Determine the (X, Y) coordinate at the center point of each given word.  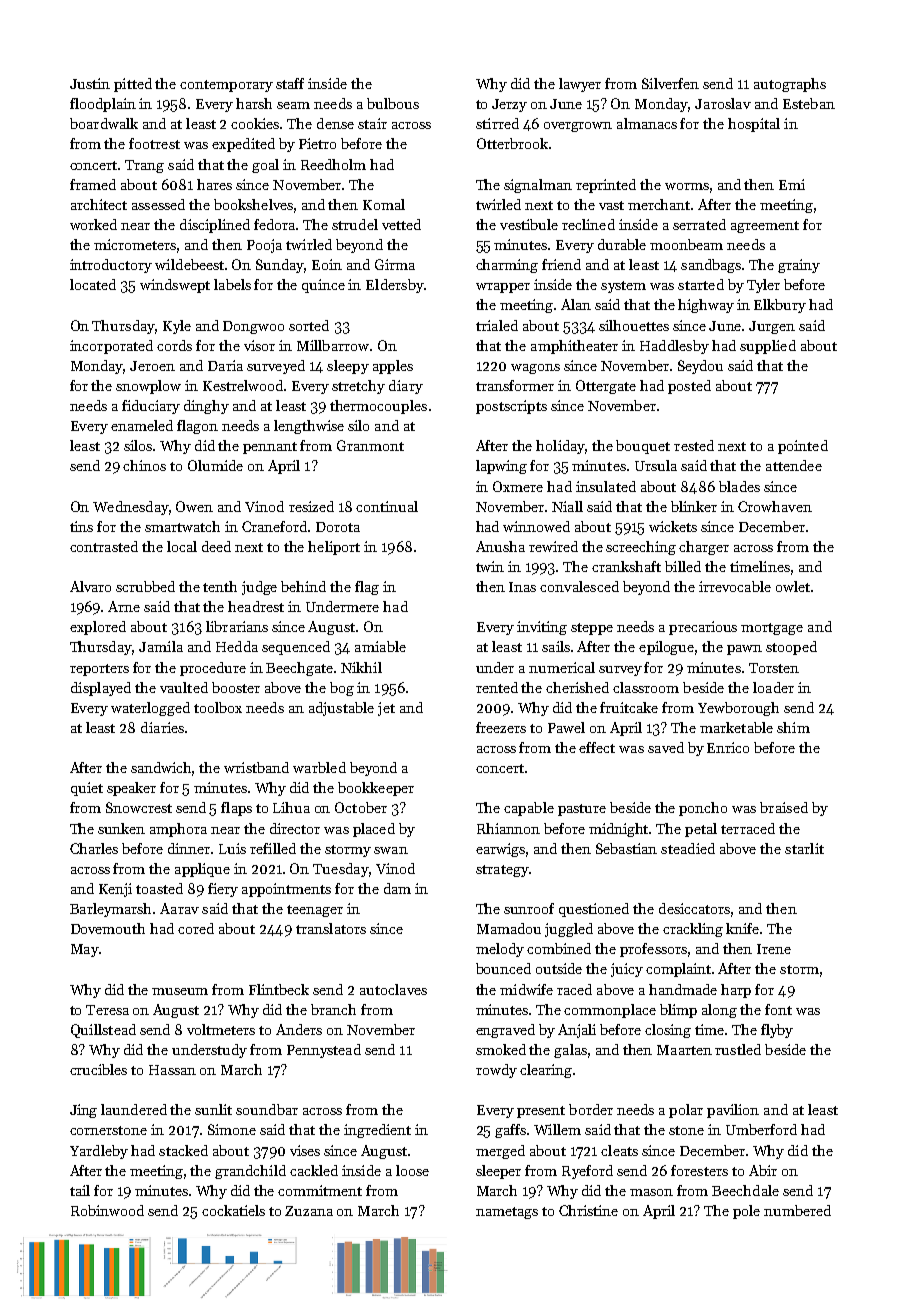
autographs (790, 85)
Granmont (370, 445)
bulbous (393, 103)
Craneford (274, 526)
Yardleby (99, 1152)
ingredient (377, 1131)
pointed (803, 447)
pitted (133, 85)
